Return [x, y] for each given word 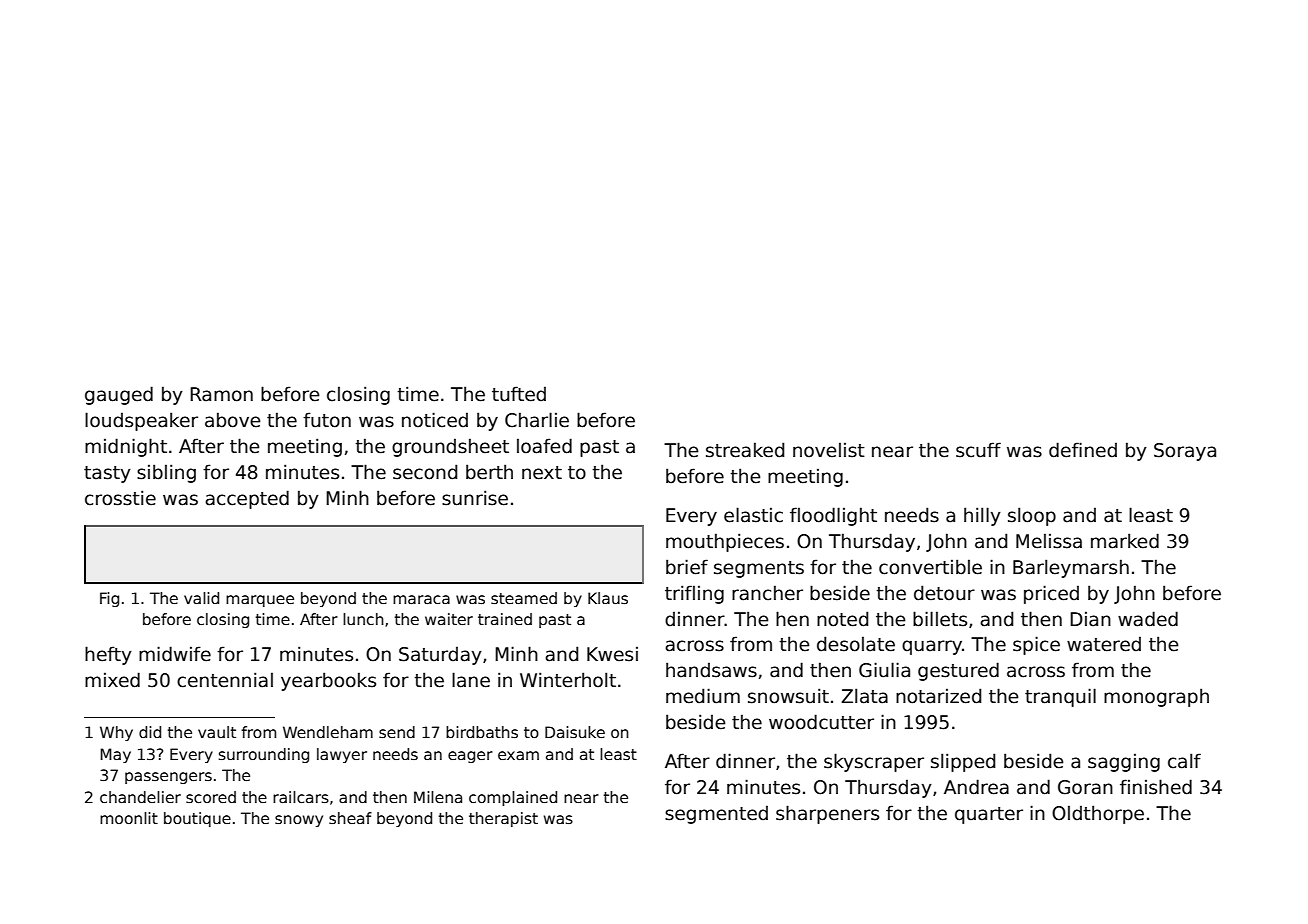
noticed [435, 420]
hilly [982, 516]
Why [116, 733]
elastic [753, 515]
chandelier [140, 797]
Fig [109, 599]
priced [1051, 594]
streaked [745, 450]
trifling [694, 594]
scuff [978, 450]
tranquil [1060, 697]
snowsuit [788, 696]
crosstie [120, 498]
